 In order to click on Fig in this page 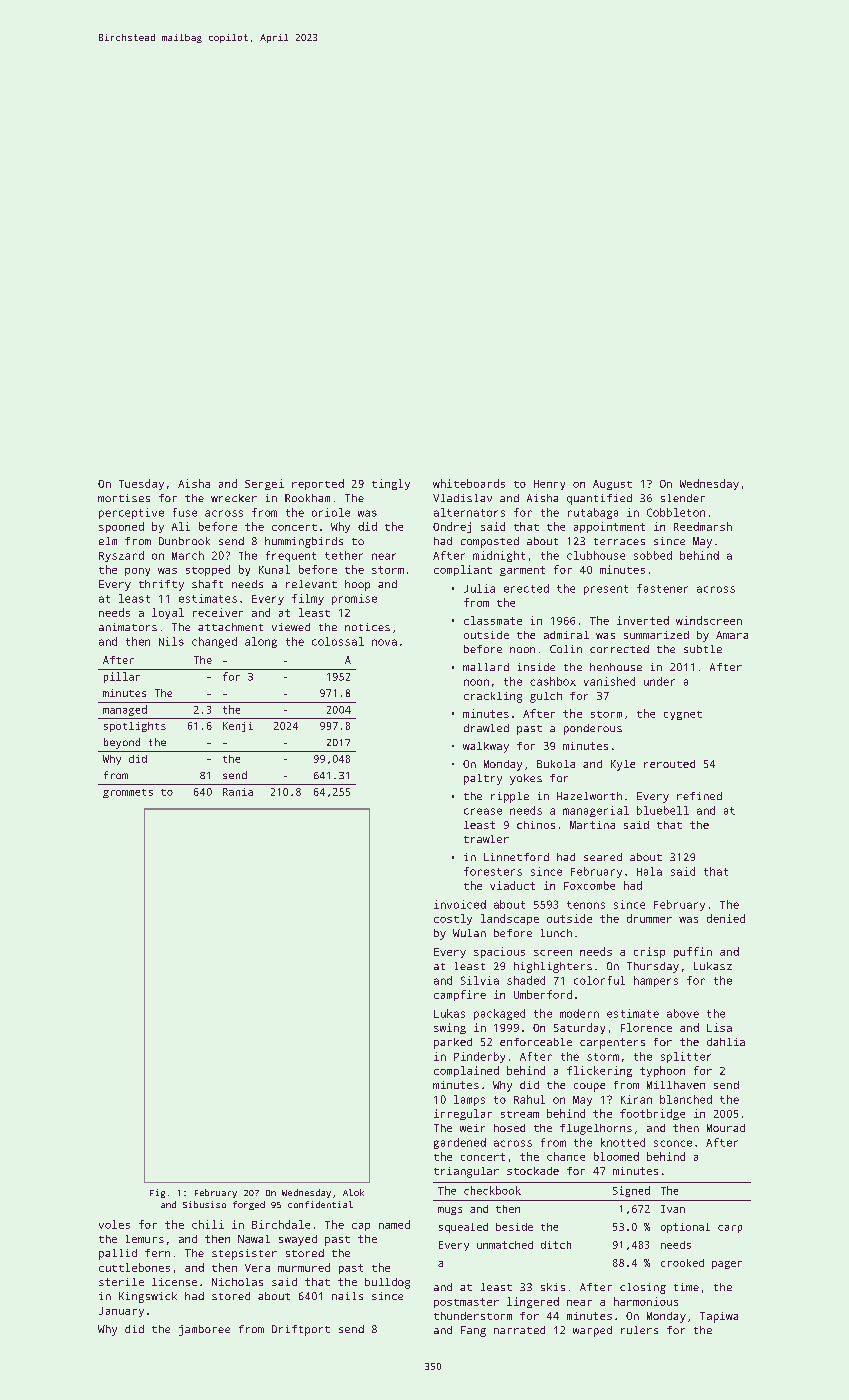, I will do `click(157, 1193)`.
